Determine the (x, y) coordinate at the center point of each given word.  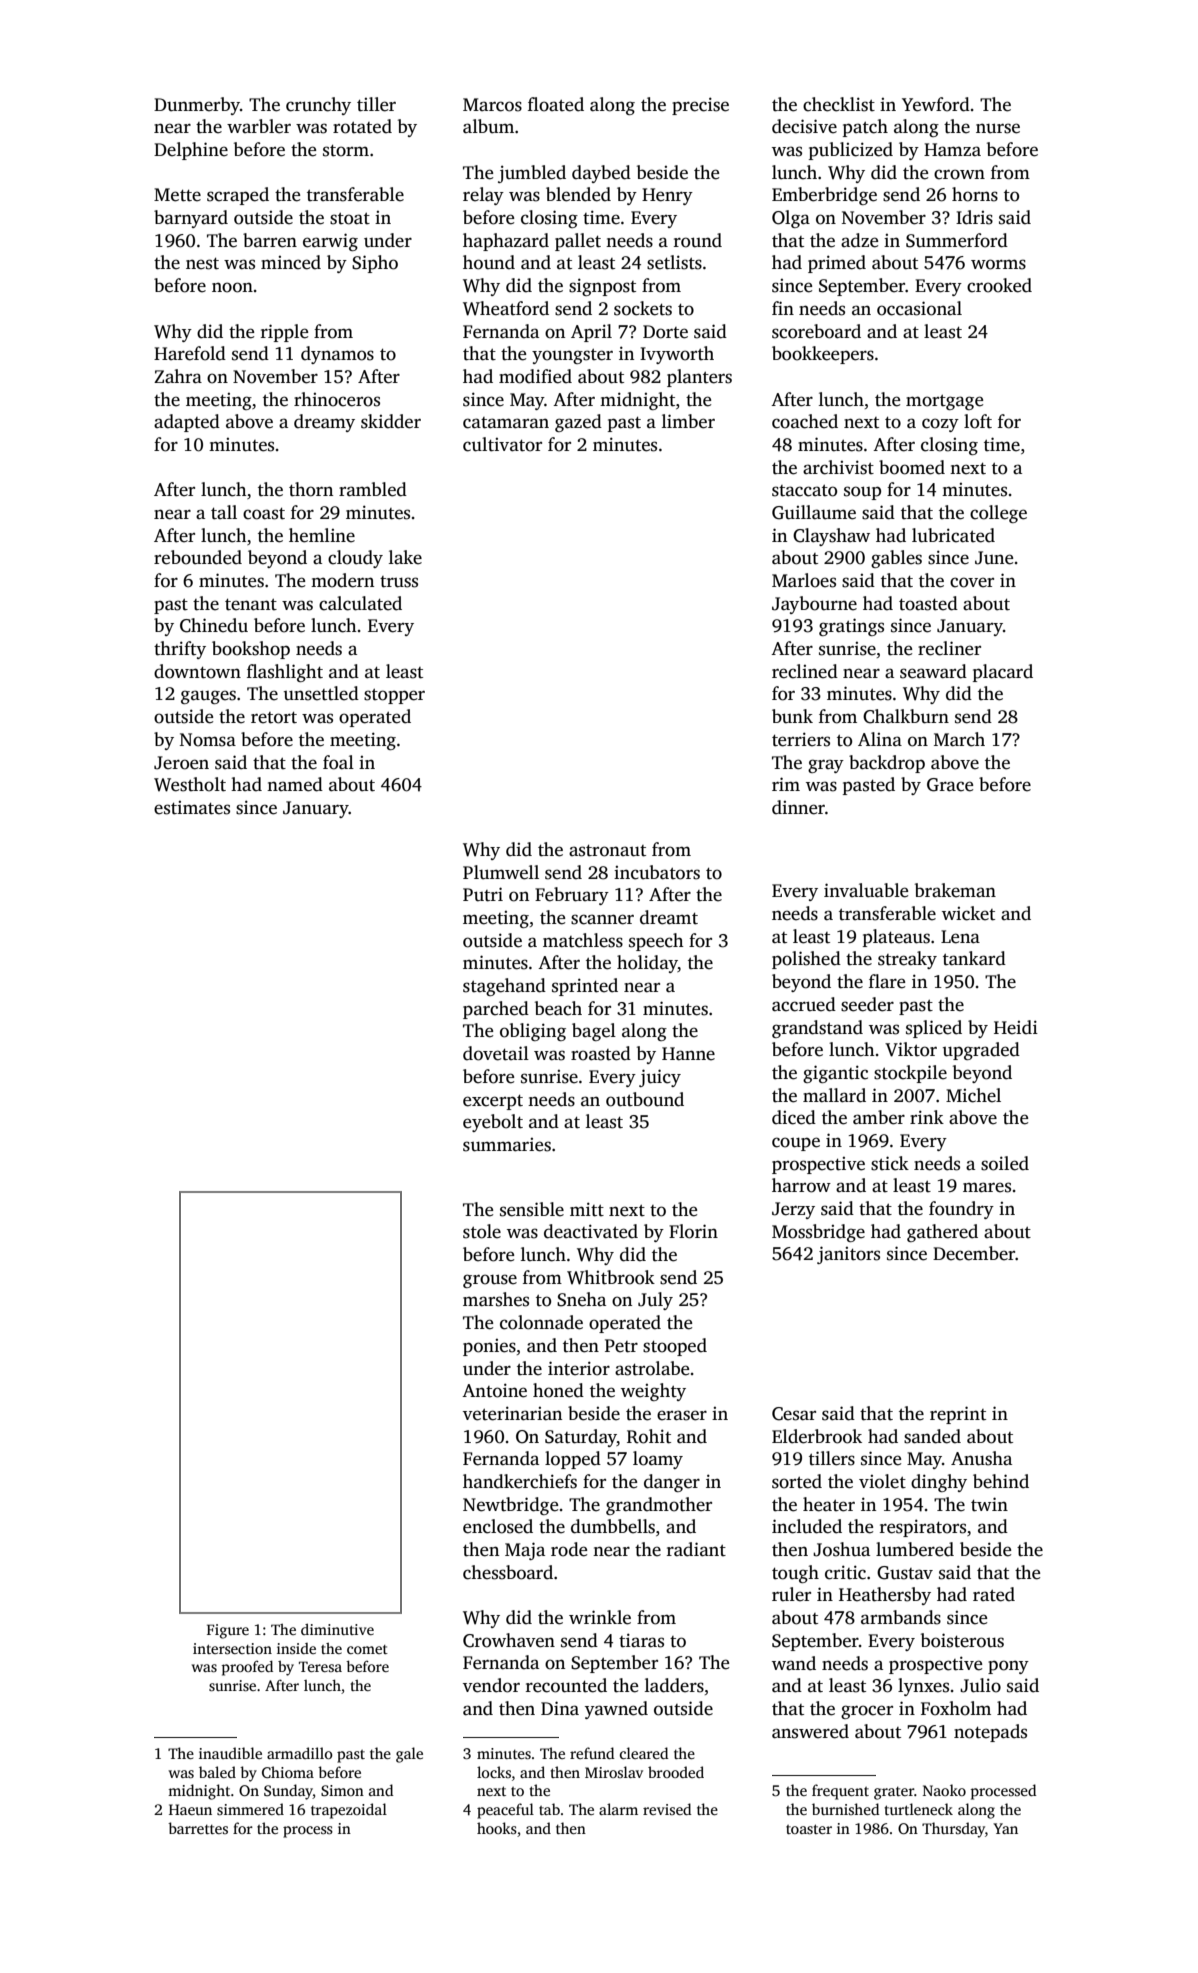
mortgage (944, 402)
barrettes (198, 1828)
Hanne (688, 1054)
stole (482, 1231)
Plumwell (501, 872)
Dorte (665, 332)
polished (806, 960)
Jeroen (181, 763)
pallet (578, 242)
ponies (489, 1347)
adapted (187, 423)
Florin (693, 1231)
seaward (933, 671)
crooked (999, 285)
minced (291, 262)
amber (879, 1117)
